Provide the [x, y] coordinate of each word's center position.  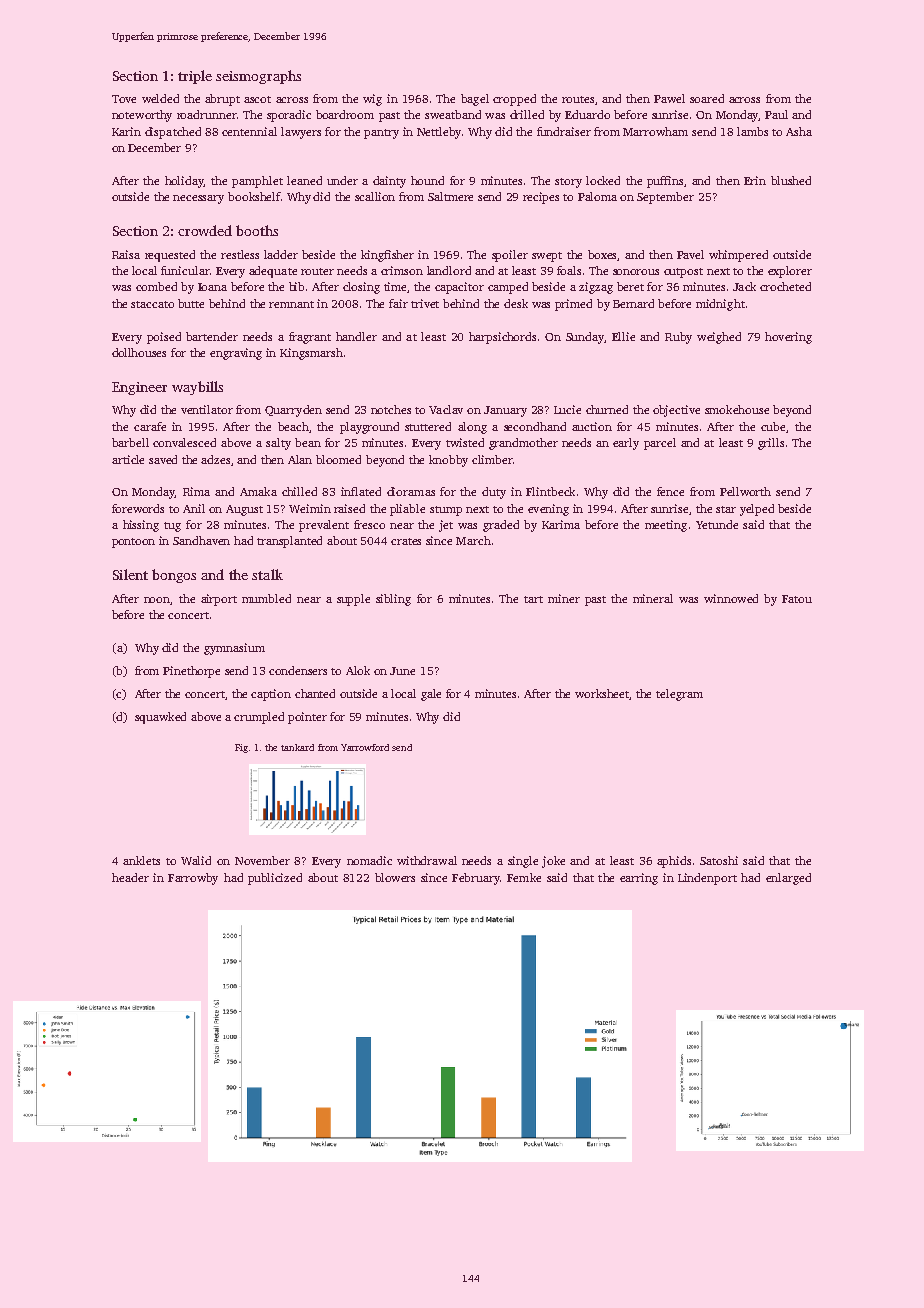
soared [707, 98]
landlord [449, 270]
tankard [297, 747]
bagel [475, 100]
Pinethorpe [191, 672]
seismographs [258, 77]
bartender [212, 336]
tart [533, 599]
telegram [679, 695]
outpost [683, 273]
